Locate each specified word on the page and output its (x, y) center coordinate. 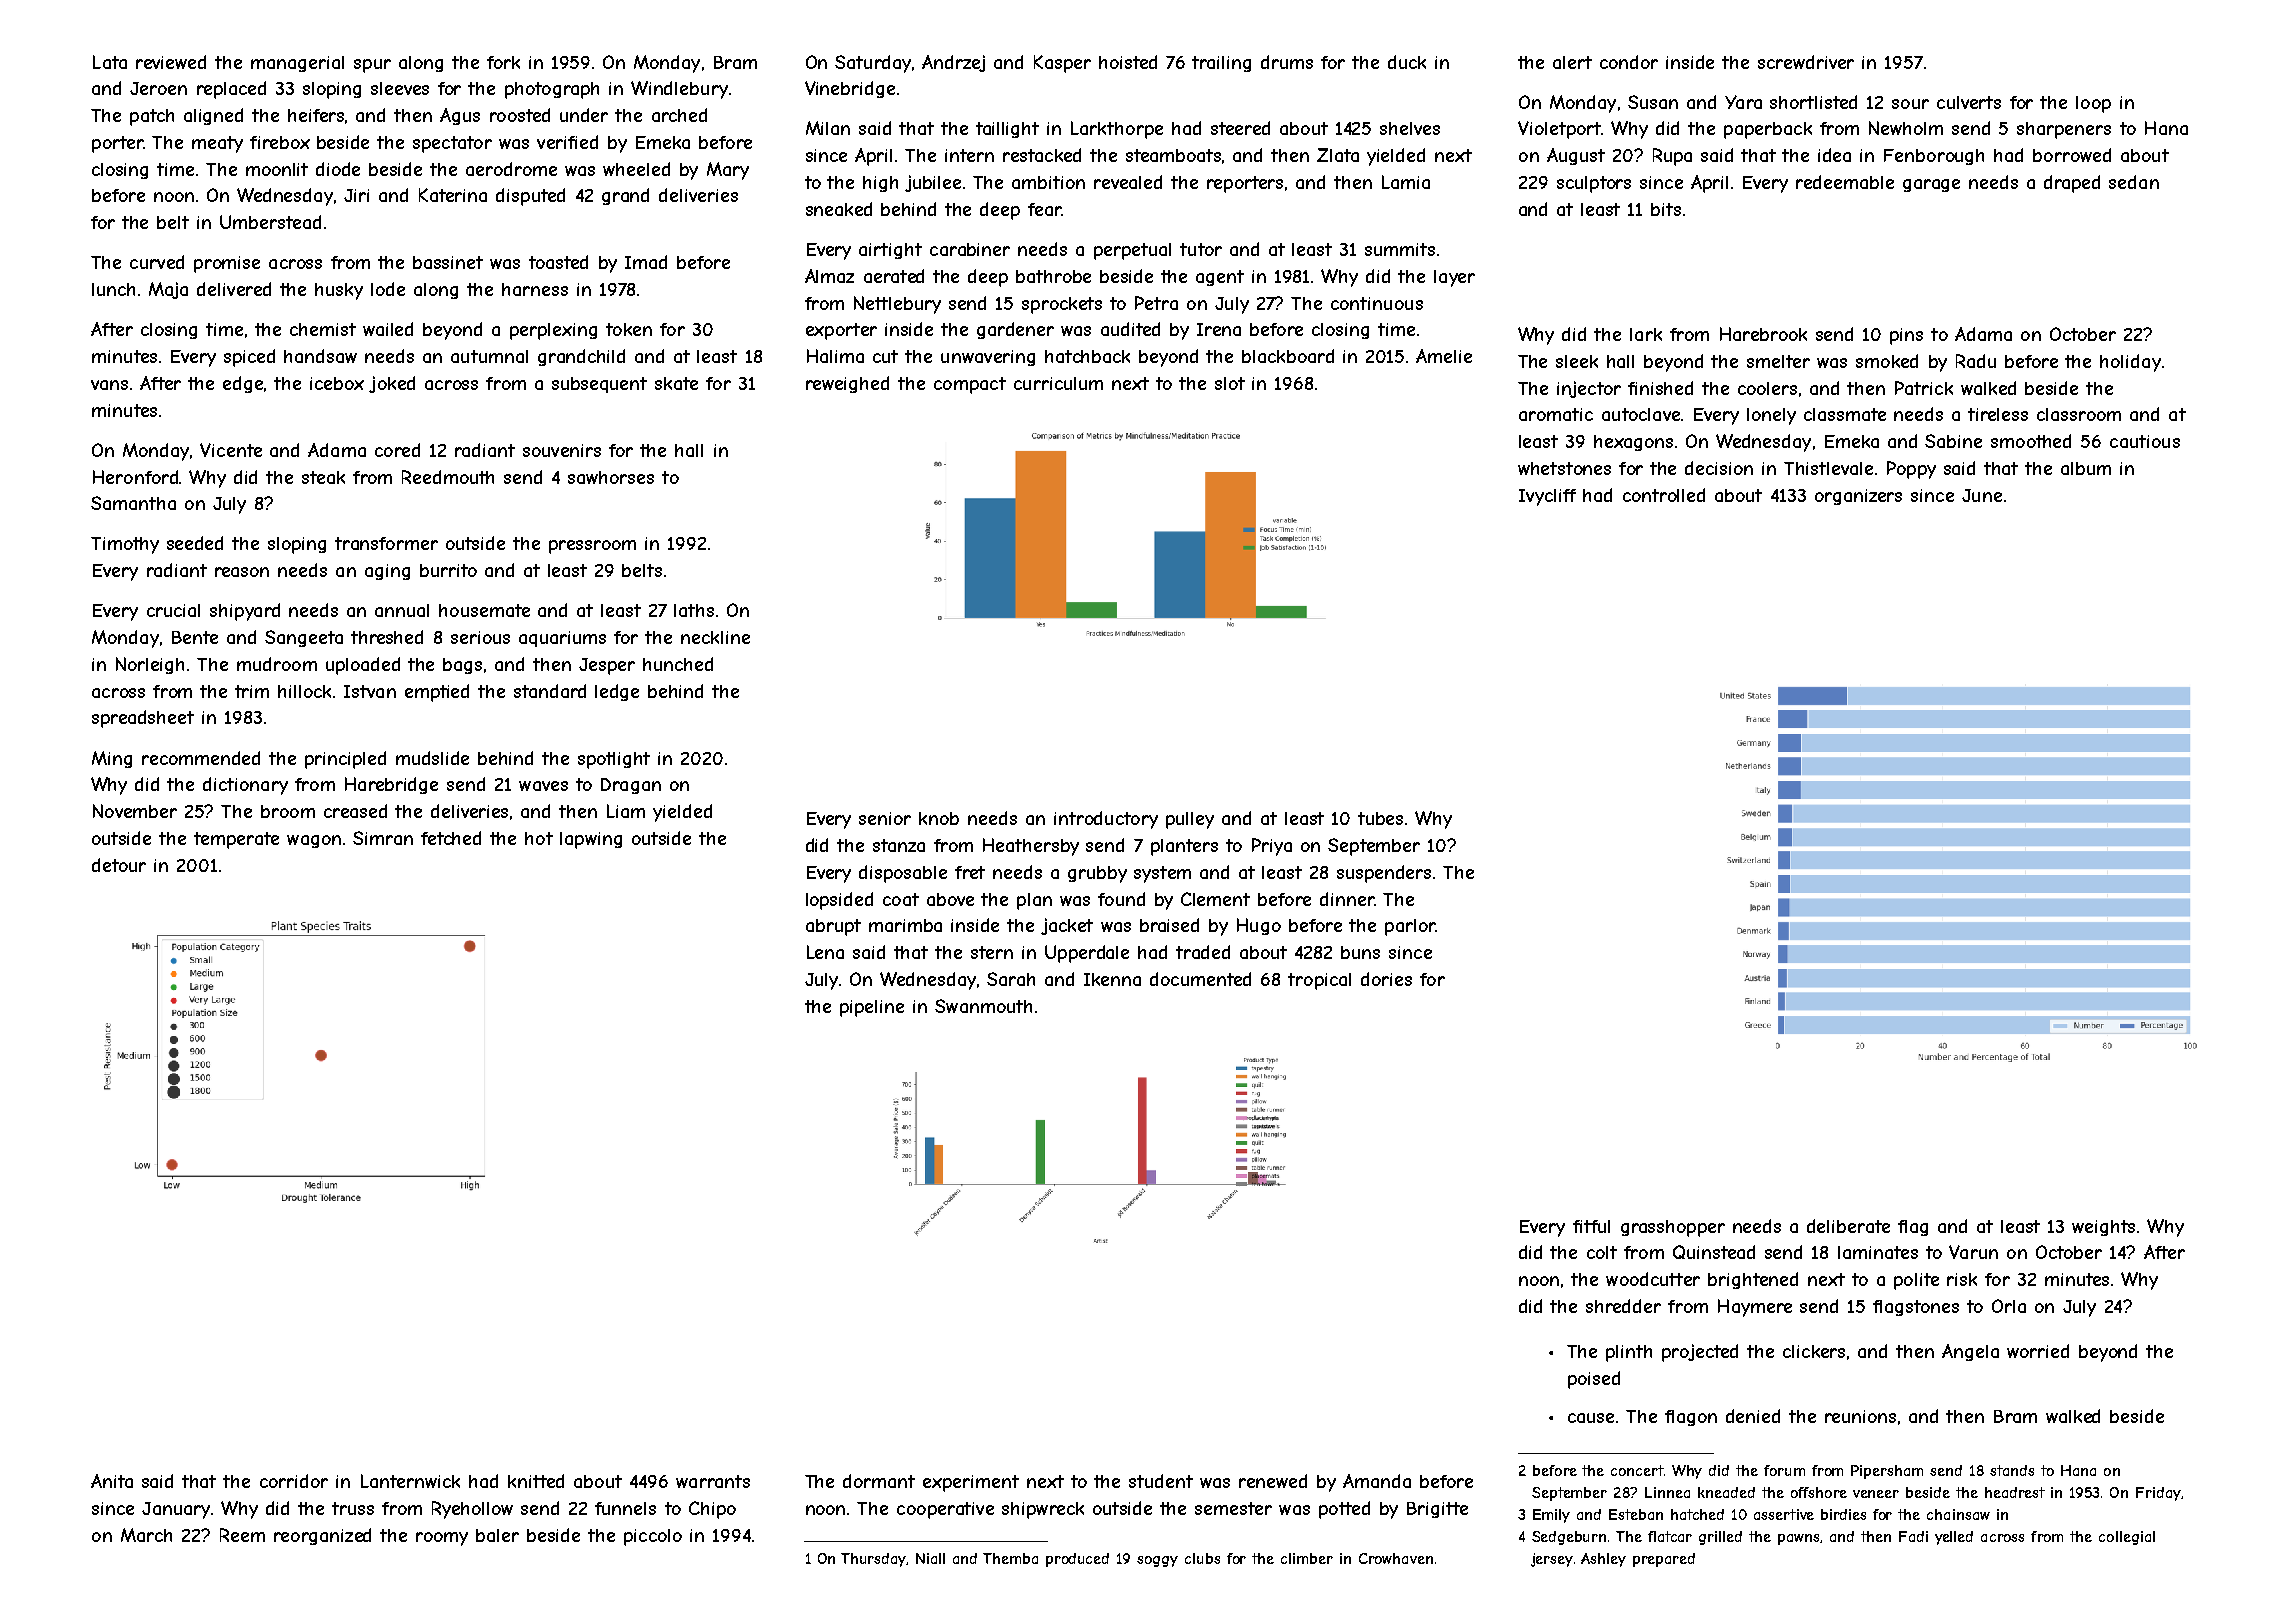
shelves (1410, 128)
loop (2093, 104)
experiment (971, 1483)
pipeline (872, 1008)
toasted (558, 262)
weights (2103, 1228)
